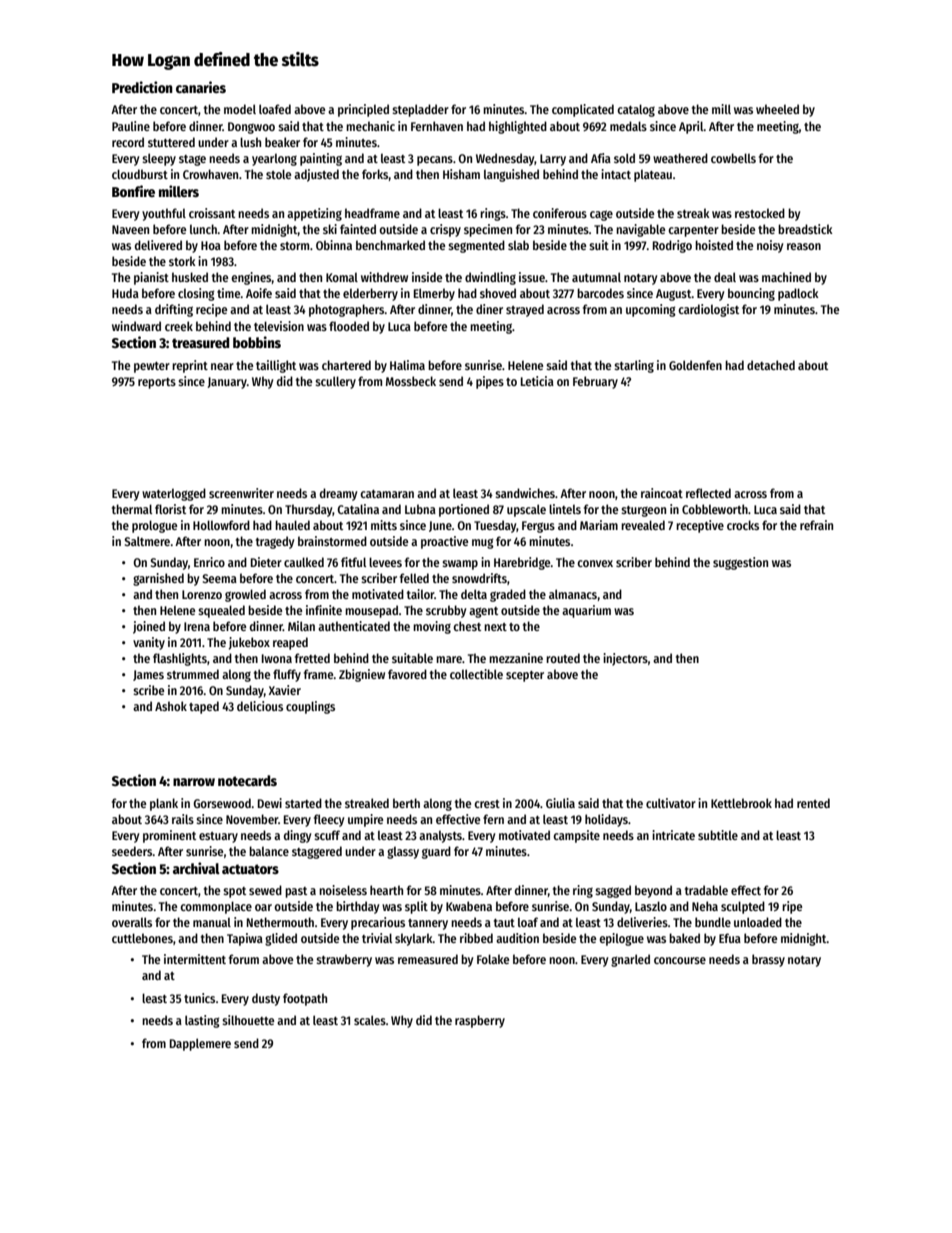  Describe the element at coordinates (202, 1021) in the document. I see `lasting` at that location.
